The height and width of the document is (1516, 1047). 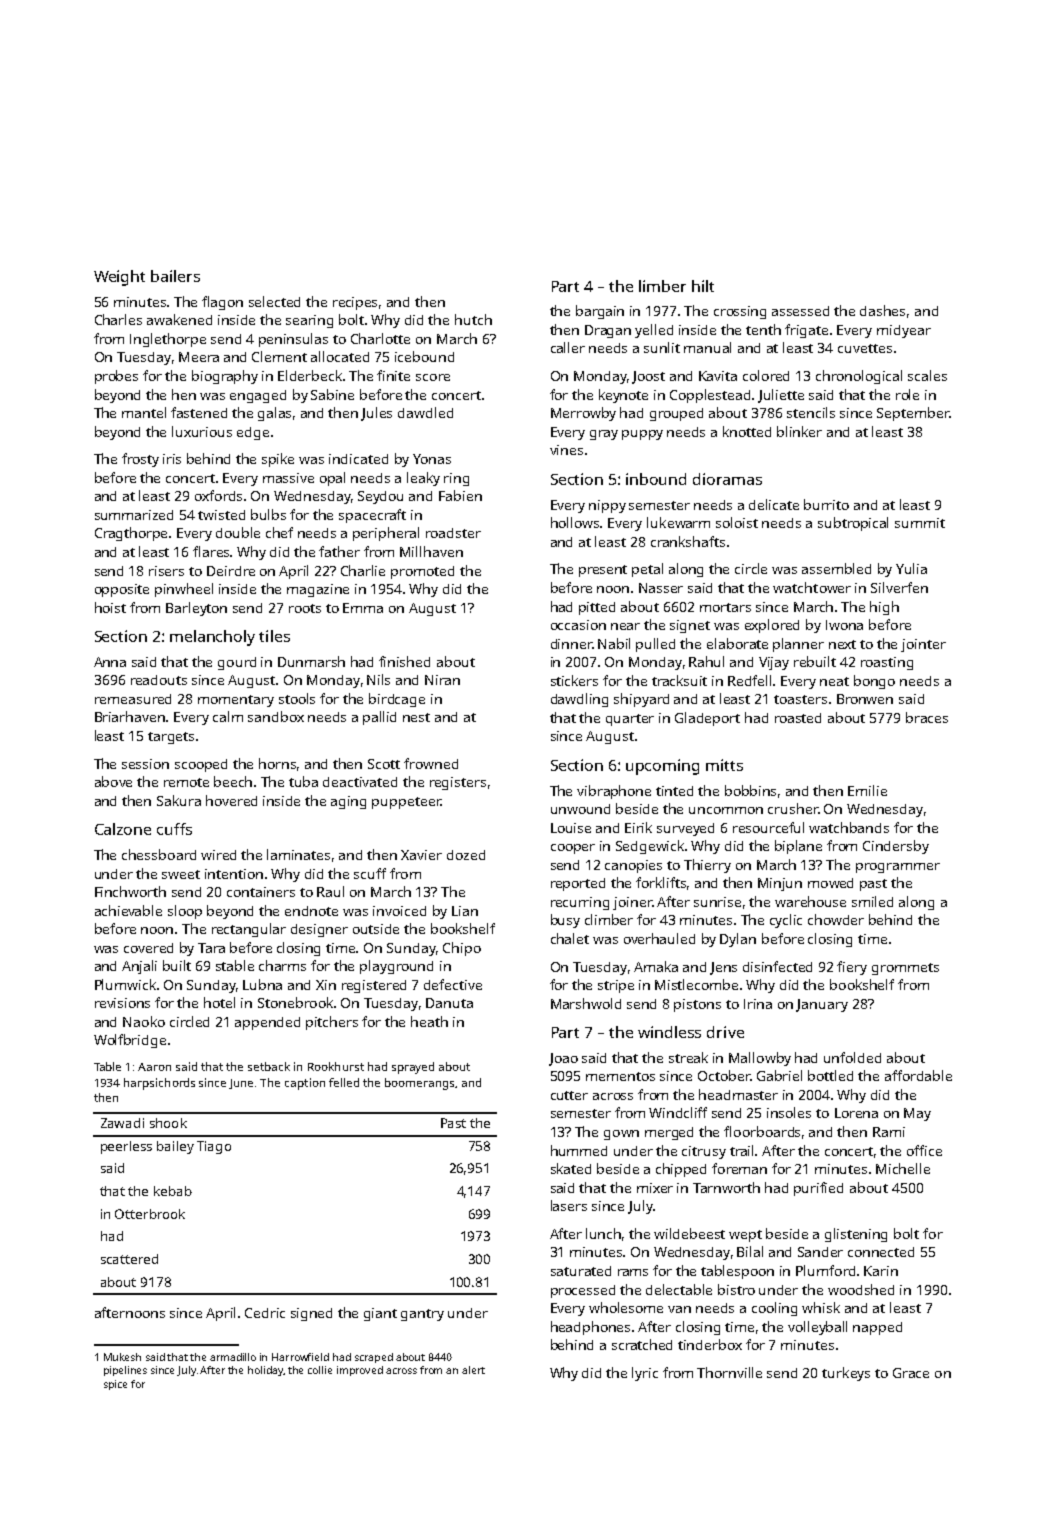 I want to click on stencils, so click(x=811, y=412).
